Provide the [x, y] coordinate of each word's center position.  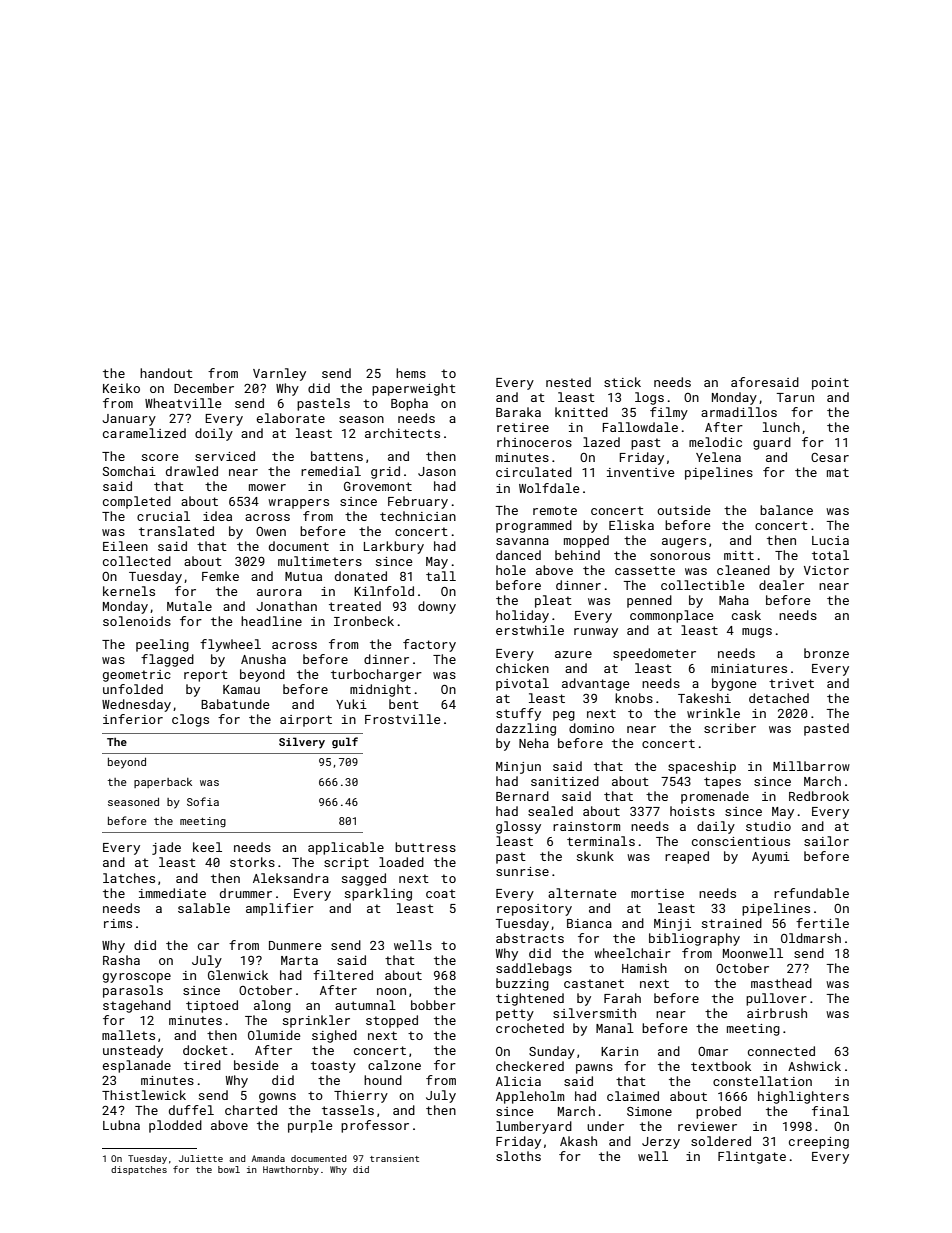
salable [204, 908]
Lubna [121, 1125]
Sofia [203, 801]
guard [772, 443]
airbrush [777, 1013]
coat [441, 893]
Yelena [718, 457]
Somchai [129, 471]
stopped [392, 1021]
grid [385, 472]
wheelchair [632, 953]
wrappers [298, 504]
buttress [425, 847]
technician [418, 516]
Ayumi [771, 858]
